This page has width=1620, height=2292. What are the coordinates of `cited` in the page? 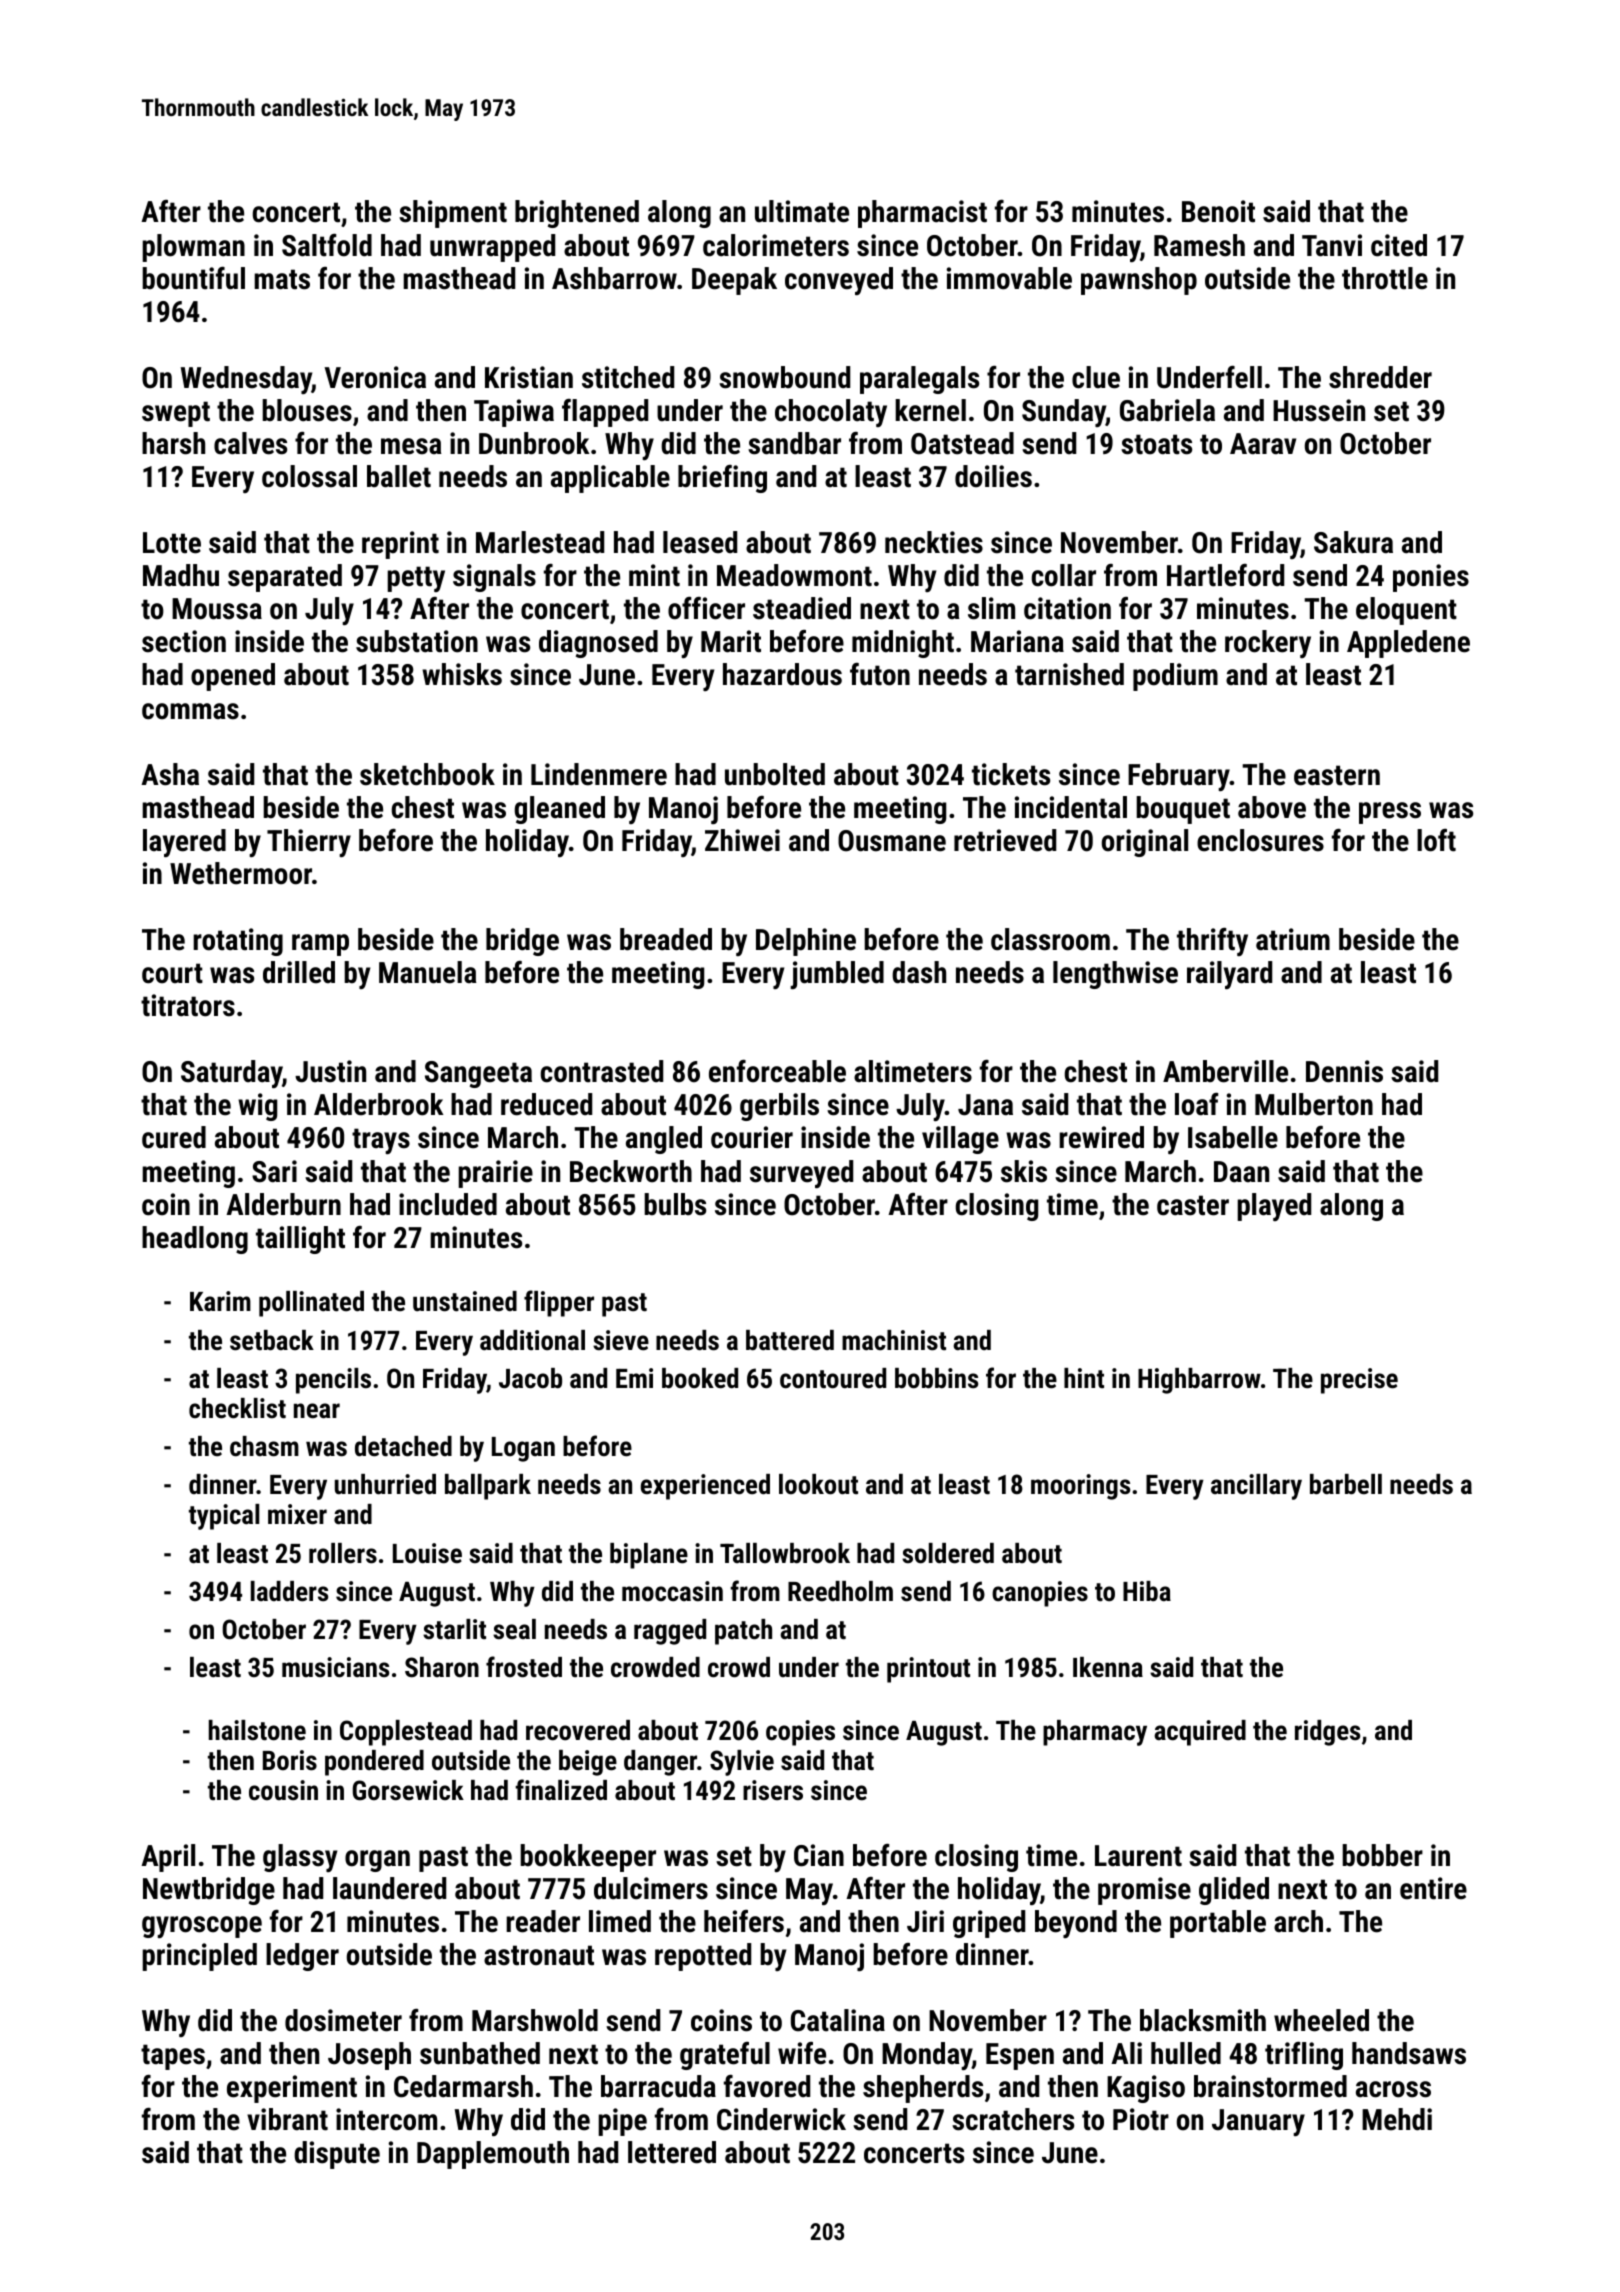 It's located at (1399, 245).
